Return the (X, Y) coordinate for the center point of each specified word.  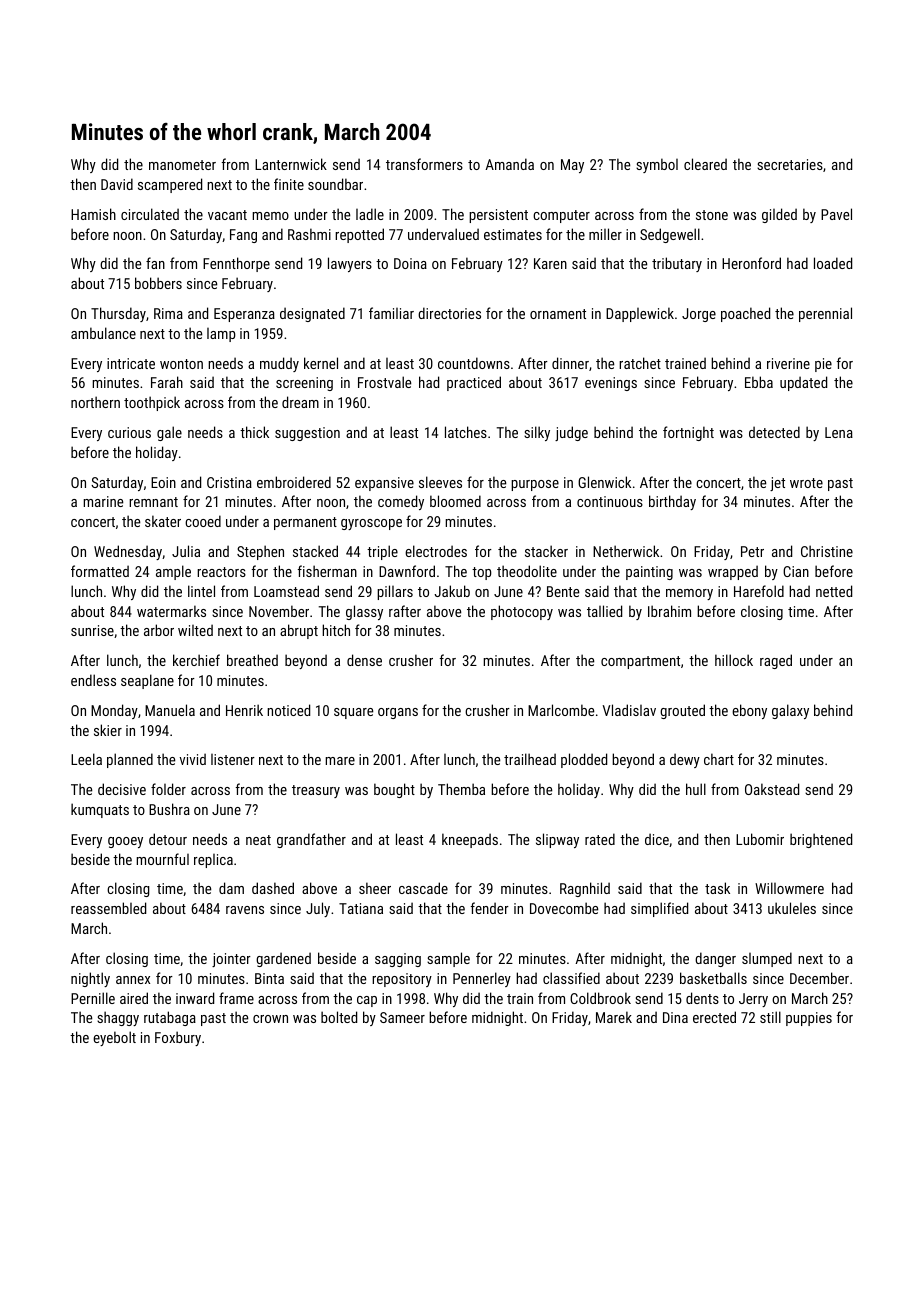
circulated (150, 214)
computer (561, 216)
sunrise (92, 630)
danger (715, 959)
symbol (657, 165)
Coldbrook (600, 998)
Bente (563, 591)
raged (776, 661)
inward (195, 998)
